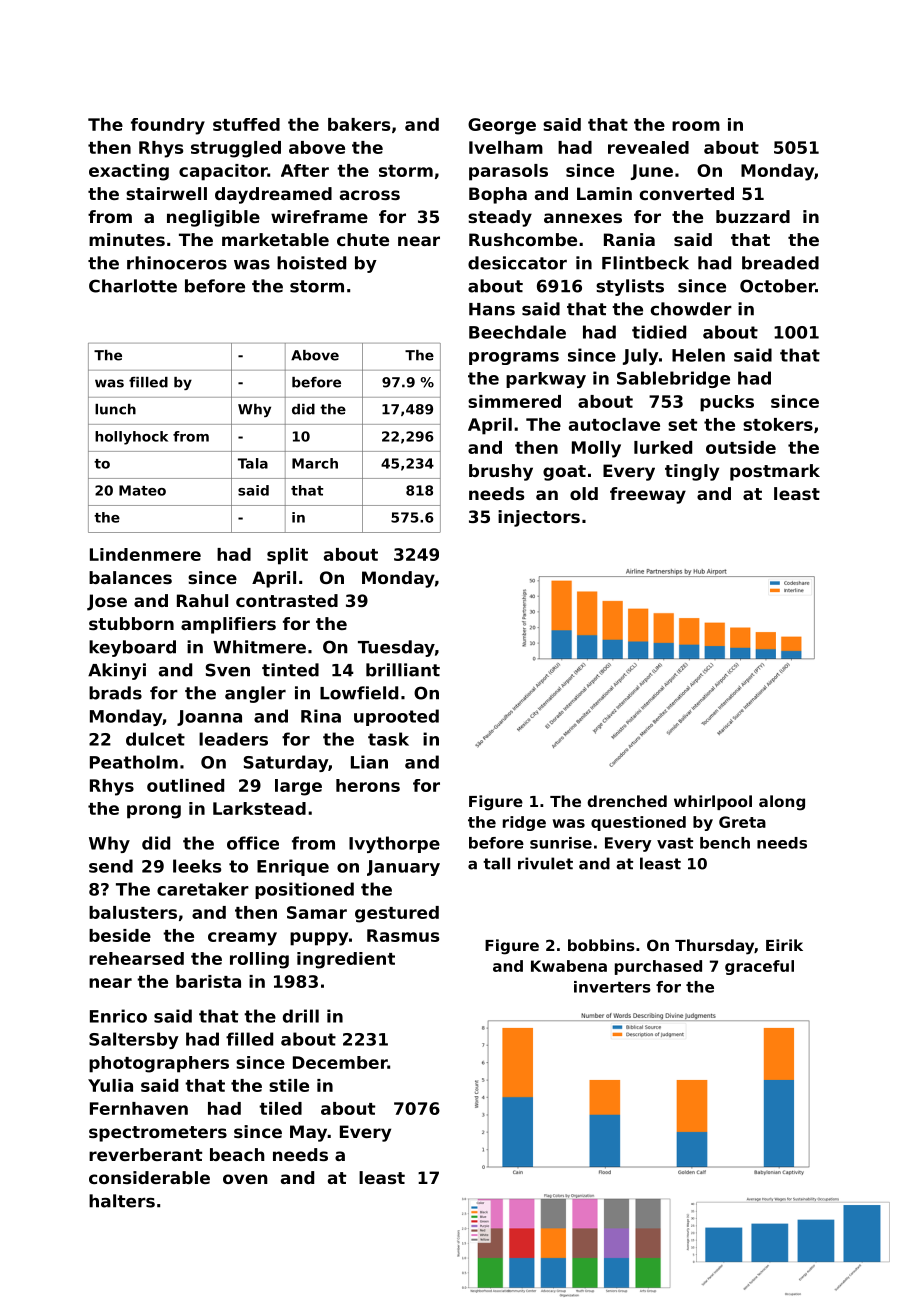  Describe the element at coordinates (159, 1064) in the page. I see `photographers` at that location.
